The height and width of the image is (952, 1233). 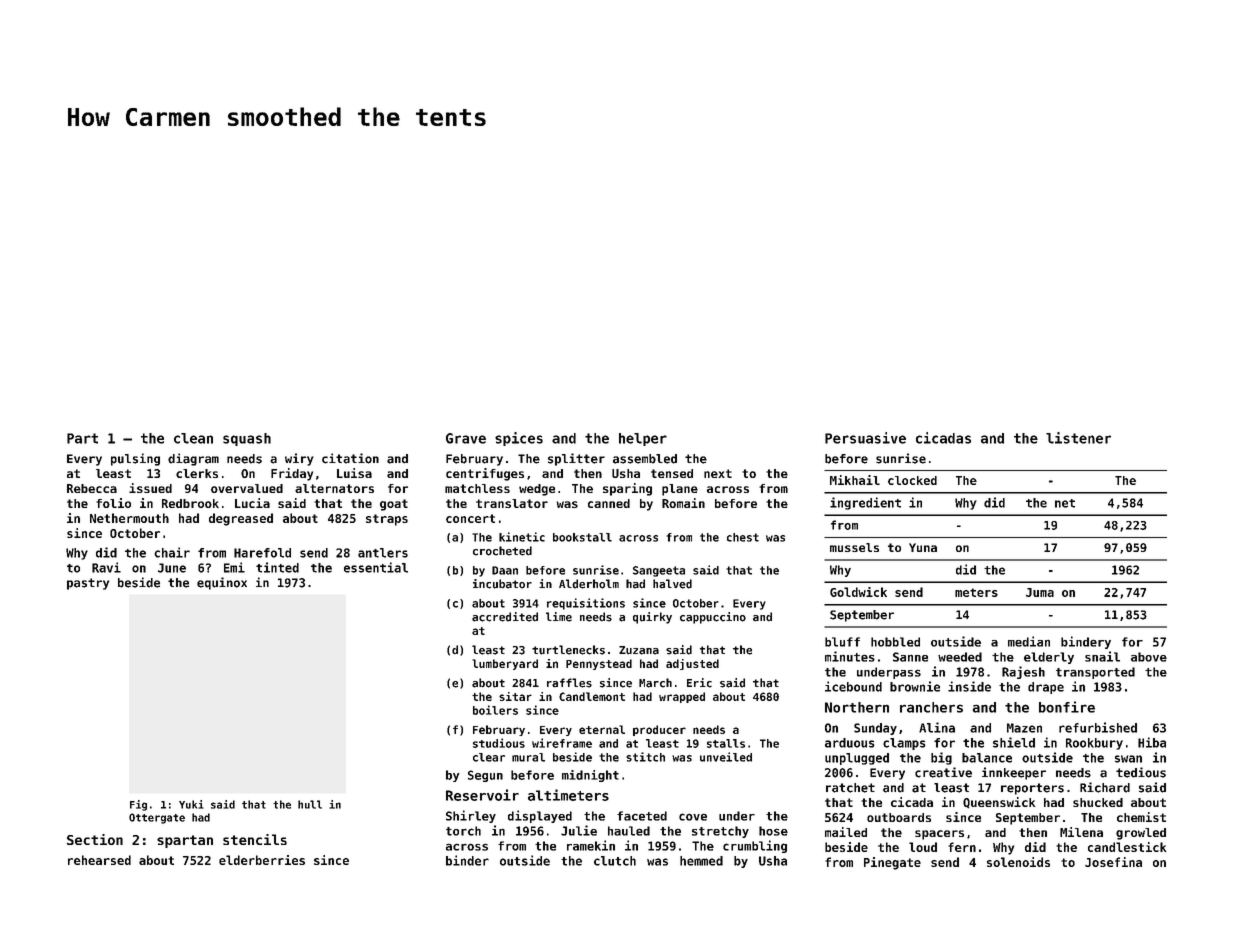 What do you see at coordinates (489, 757) in the image?
I see `clear` at bounding box center [489, 757].
